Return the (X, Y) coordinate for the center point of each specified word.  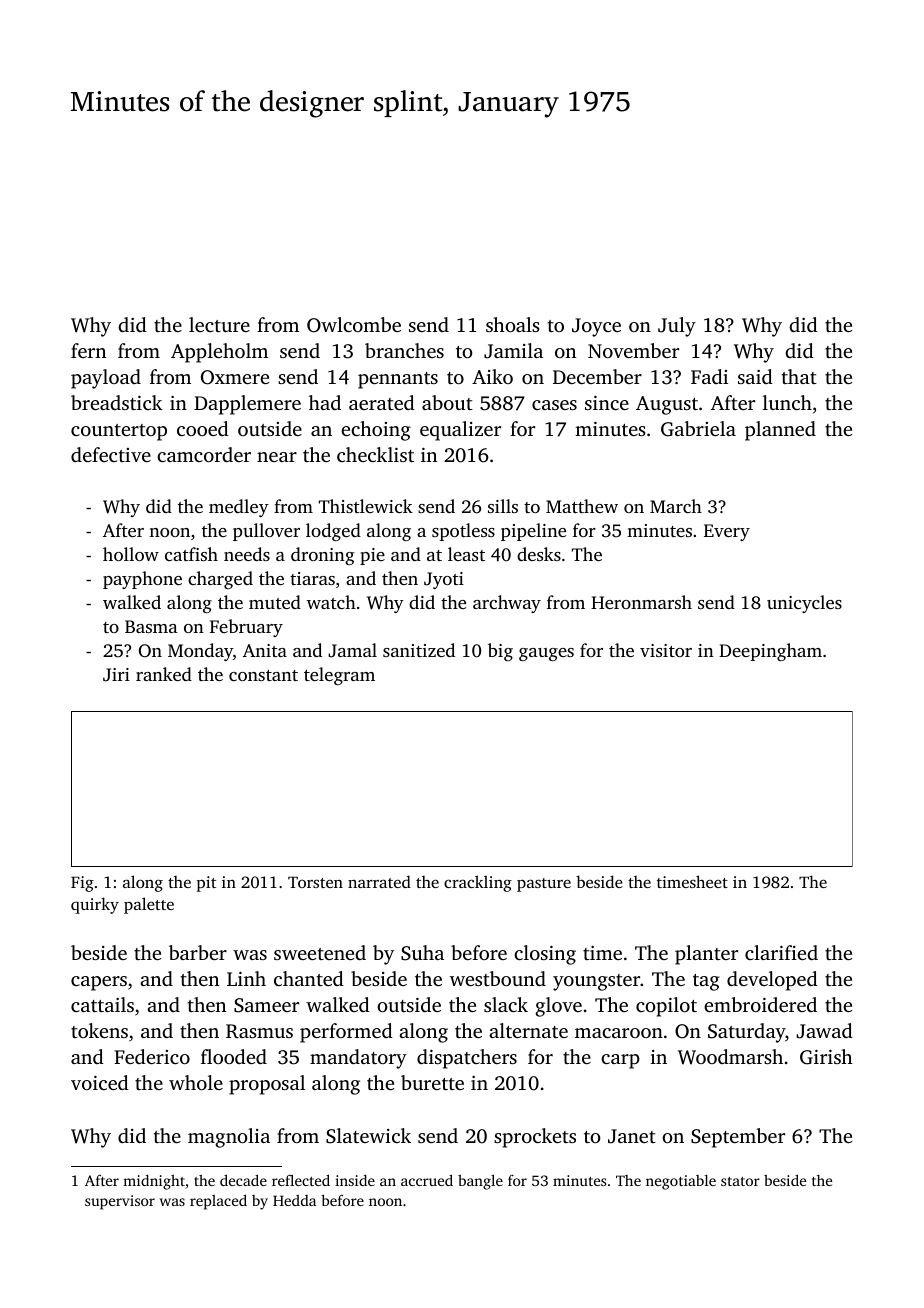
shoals (513, 324)
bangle (480, 1182)
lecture (219, 324)
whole (196, 1082)
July (677, 327)
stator (740, 1181)
